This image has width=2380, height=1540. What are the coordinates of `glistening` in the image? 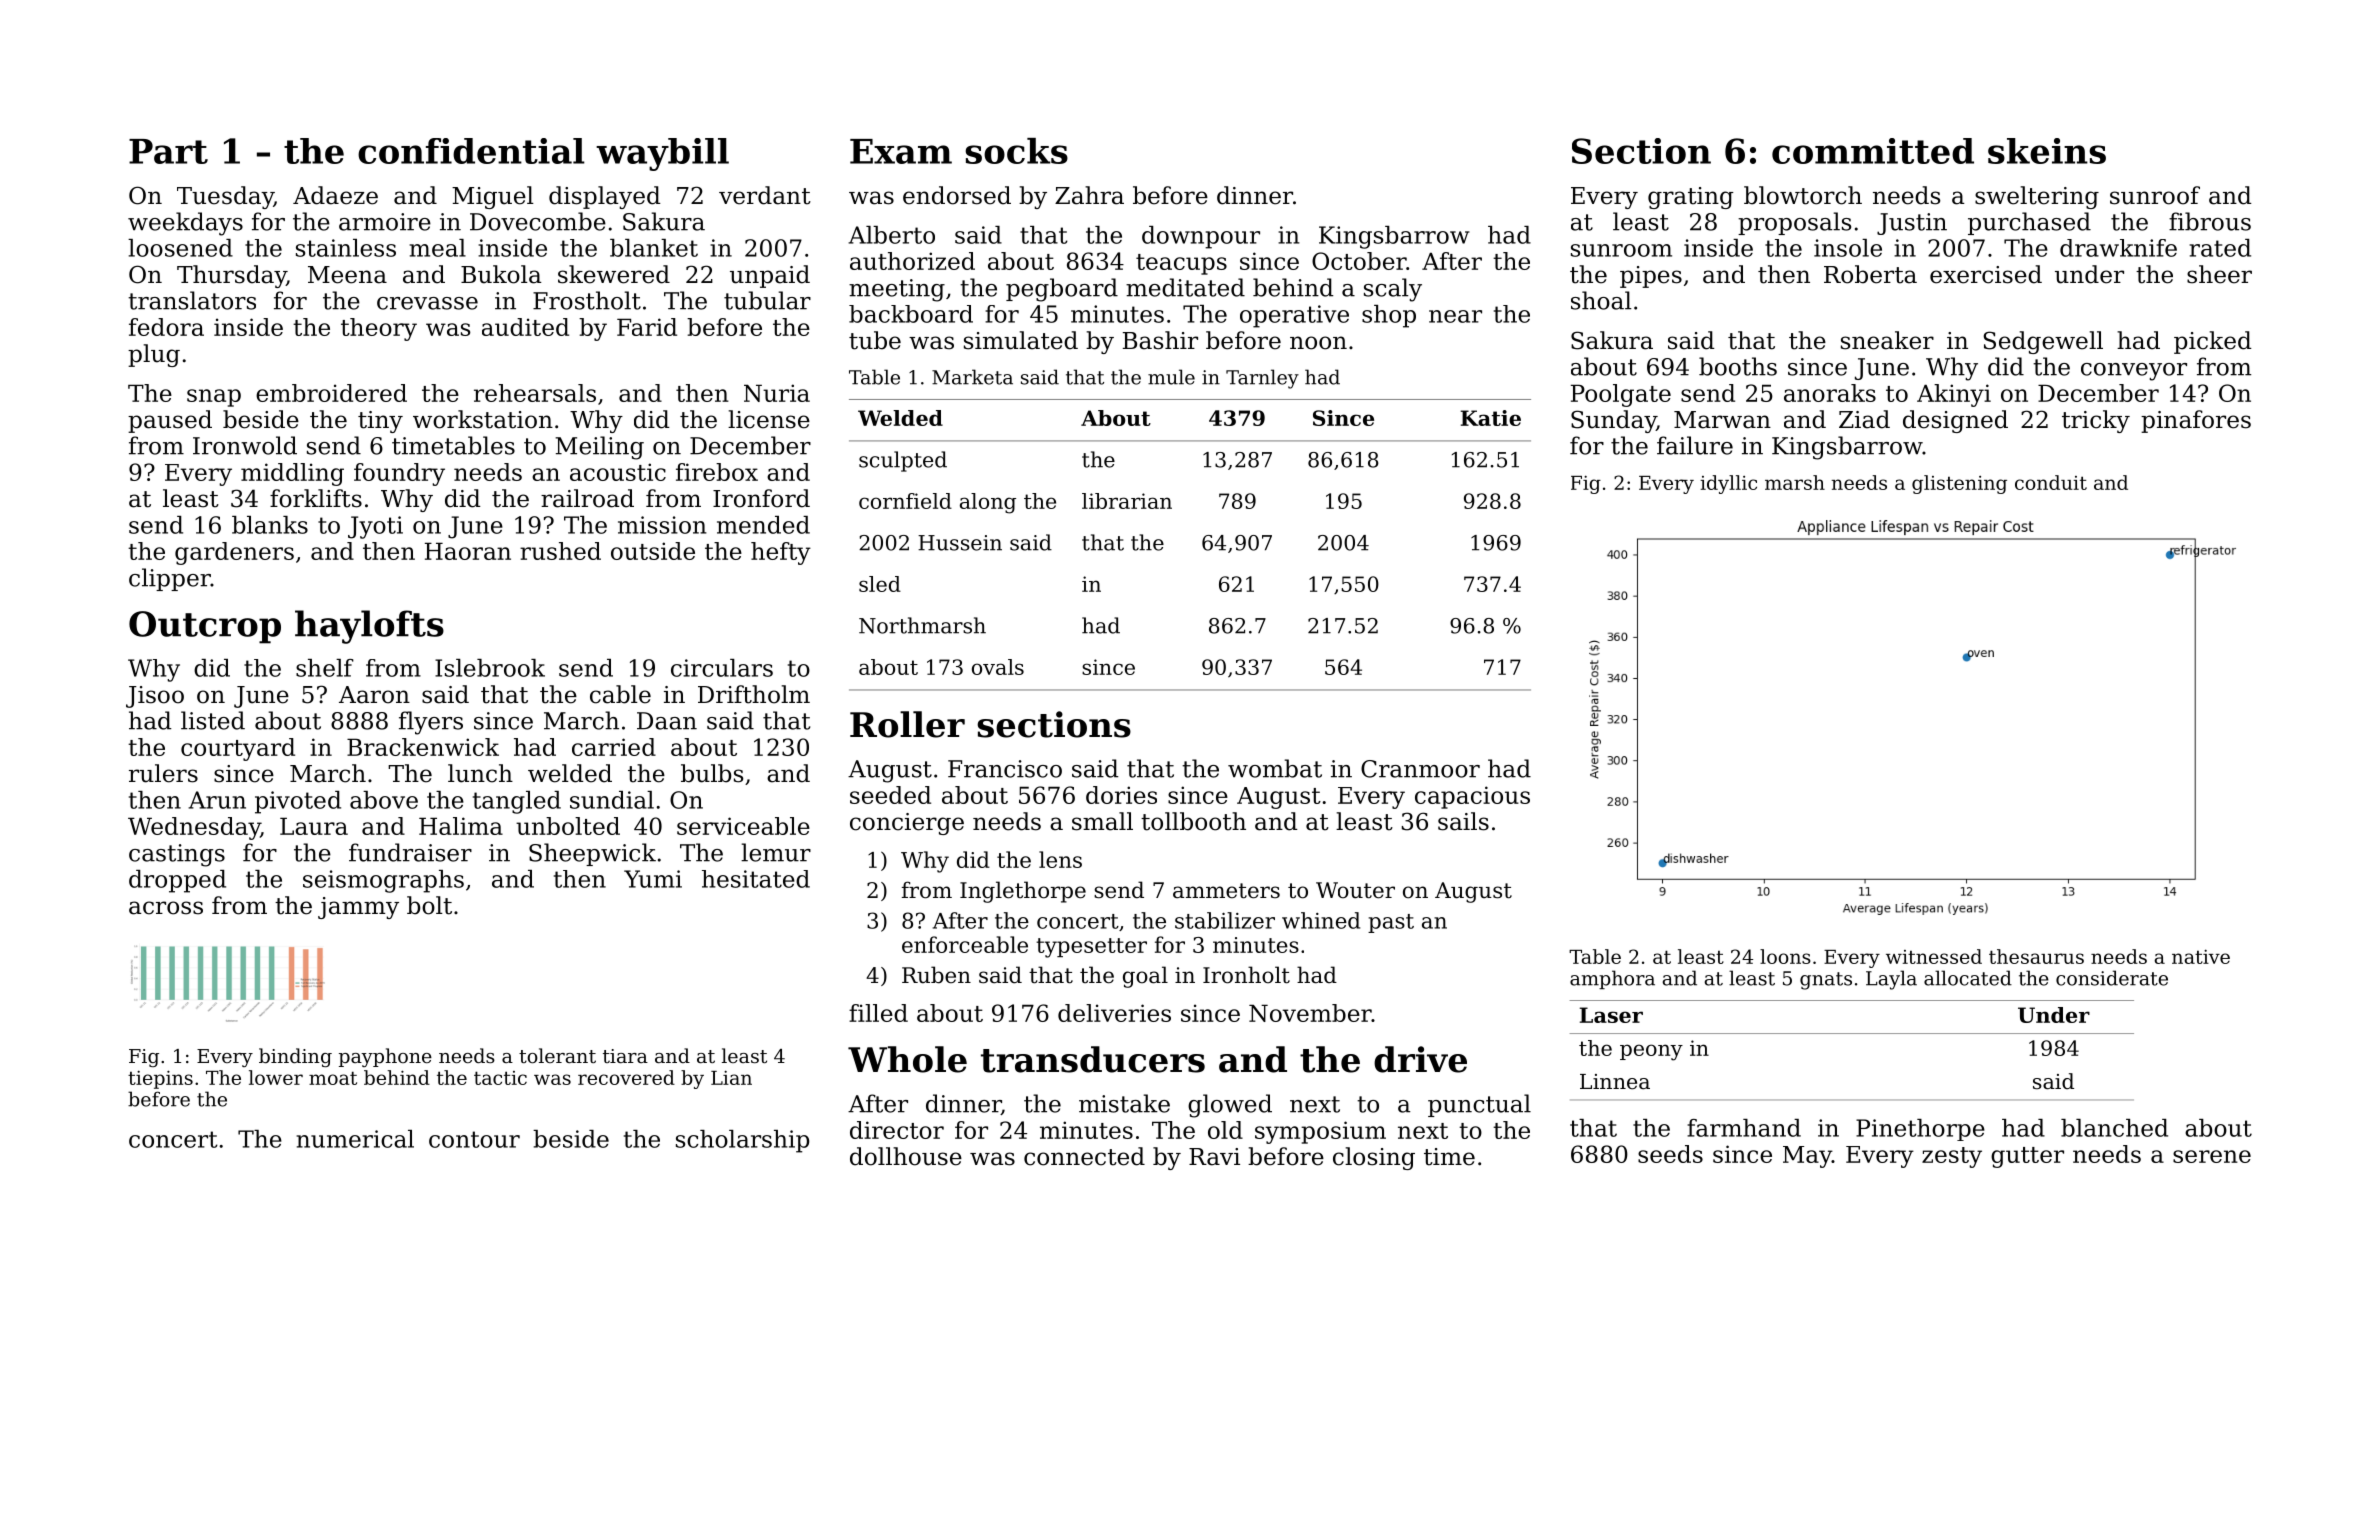 It's located at (1959, 484).
